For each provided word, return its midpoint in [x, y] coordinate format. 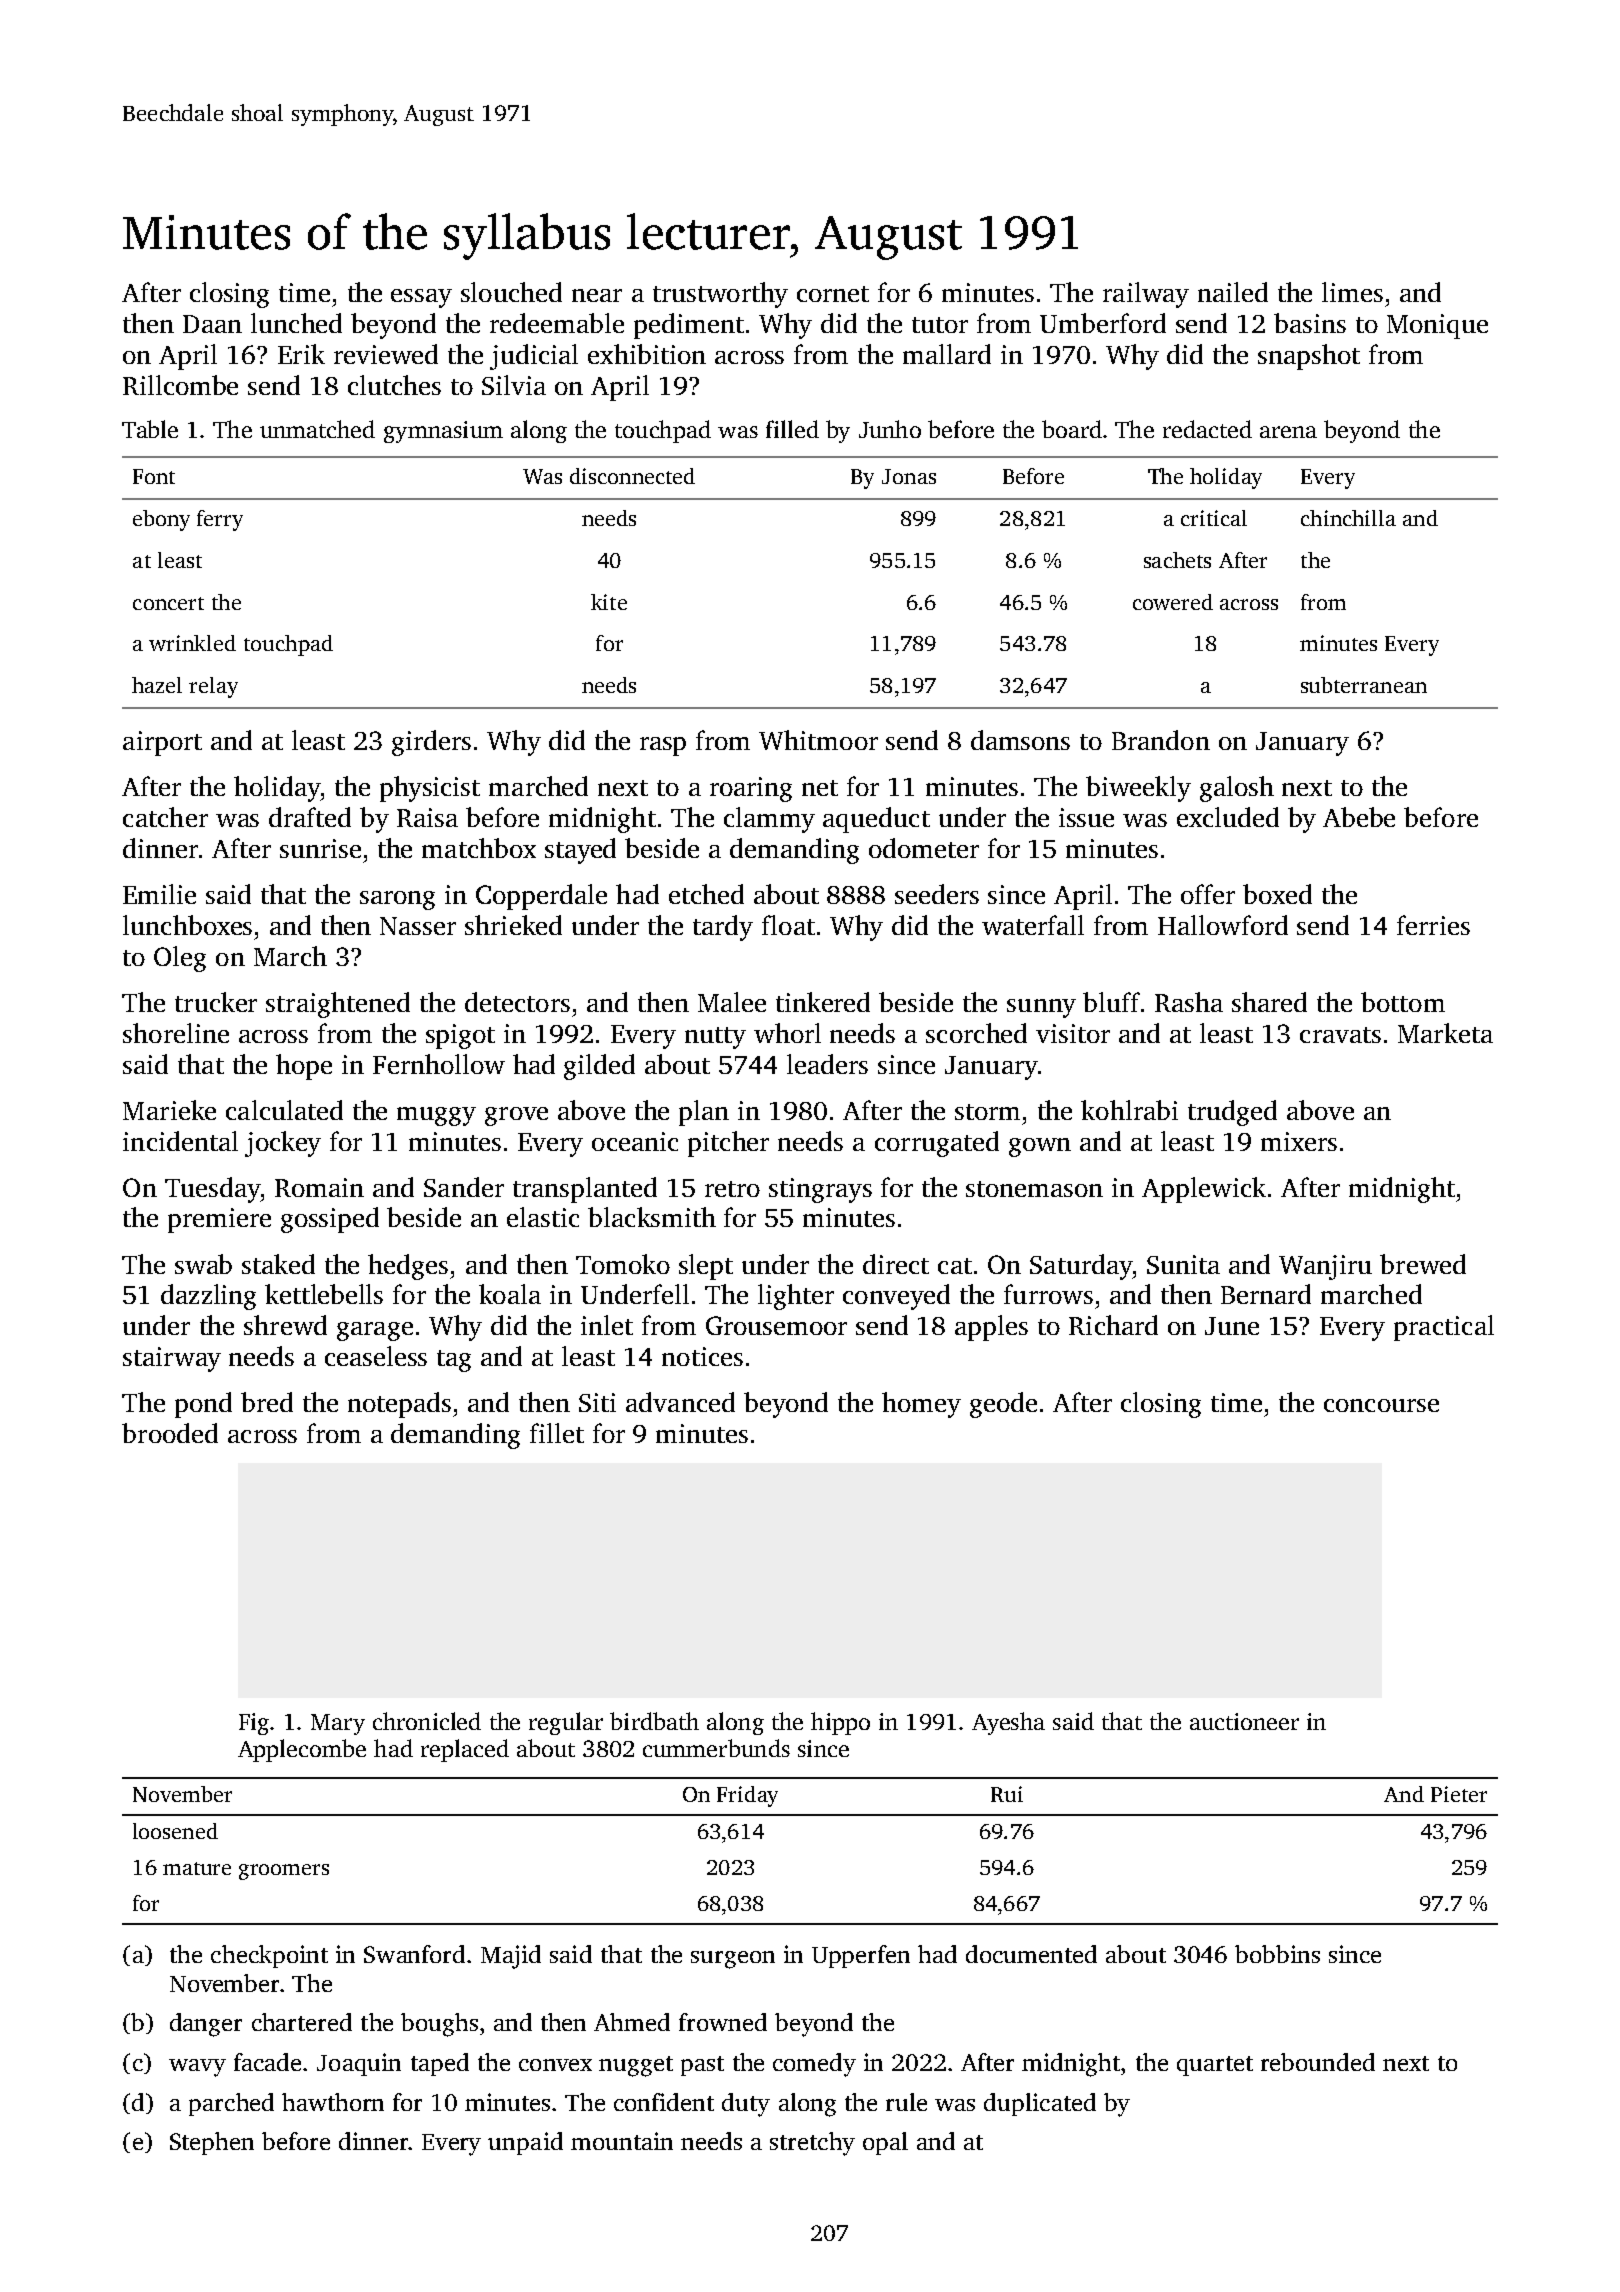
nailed [1233, 292]
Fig [255, 1724]
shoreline [176, 1033]
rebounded [1318, 2062]
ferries [1433, 925]
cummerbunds [716, 1748]
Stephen [212, 2143]
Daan [212, 324]
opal [885, 2143]
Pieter [1459, 1794]
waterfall [1033, 925]
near [597, 295]
